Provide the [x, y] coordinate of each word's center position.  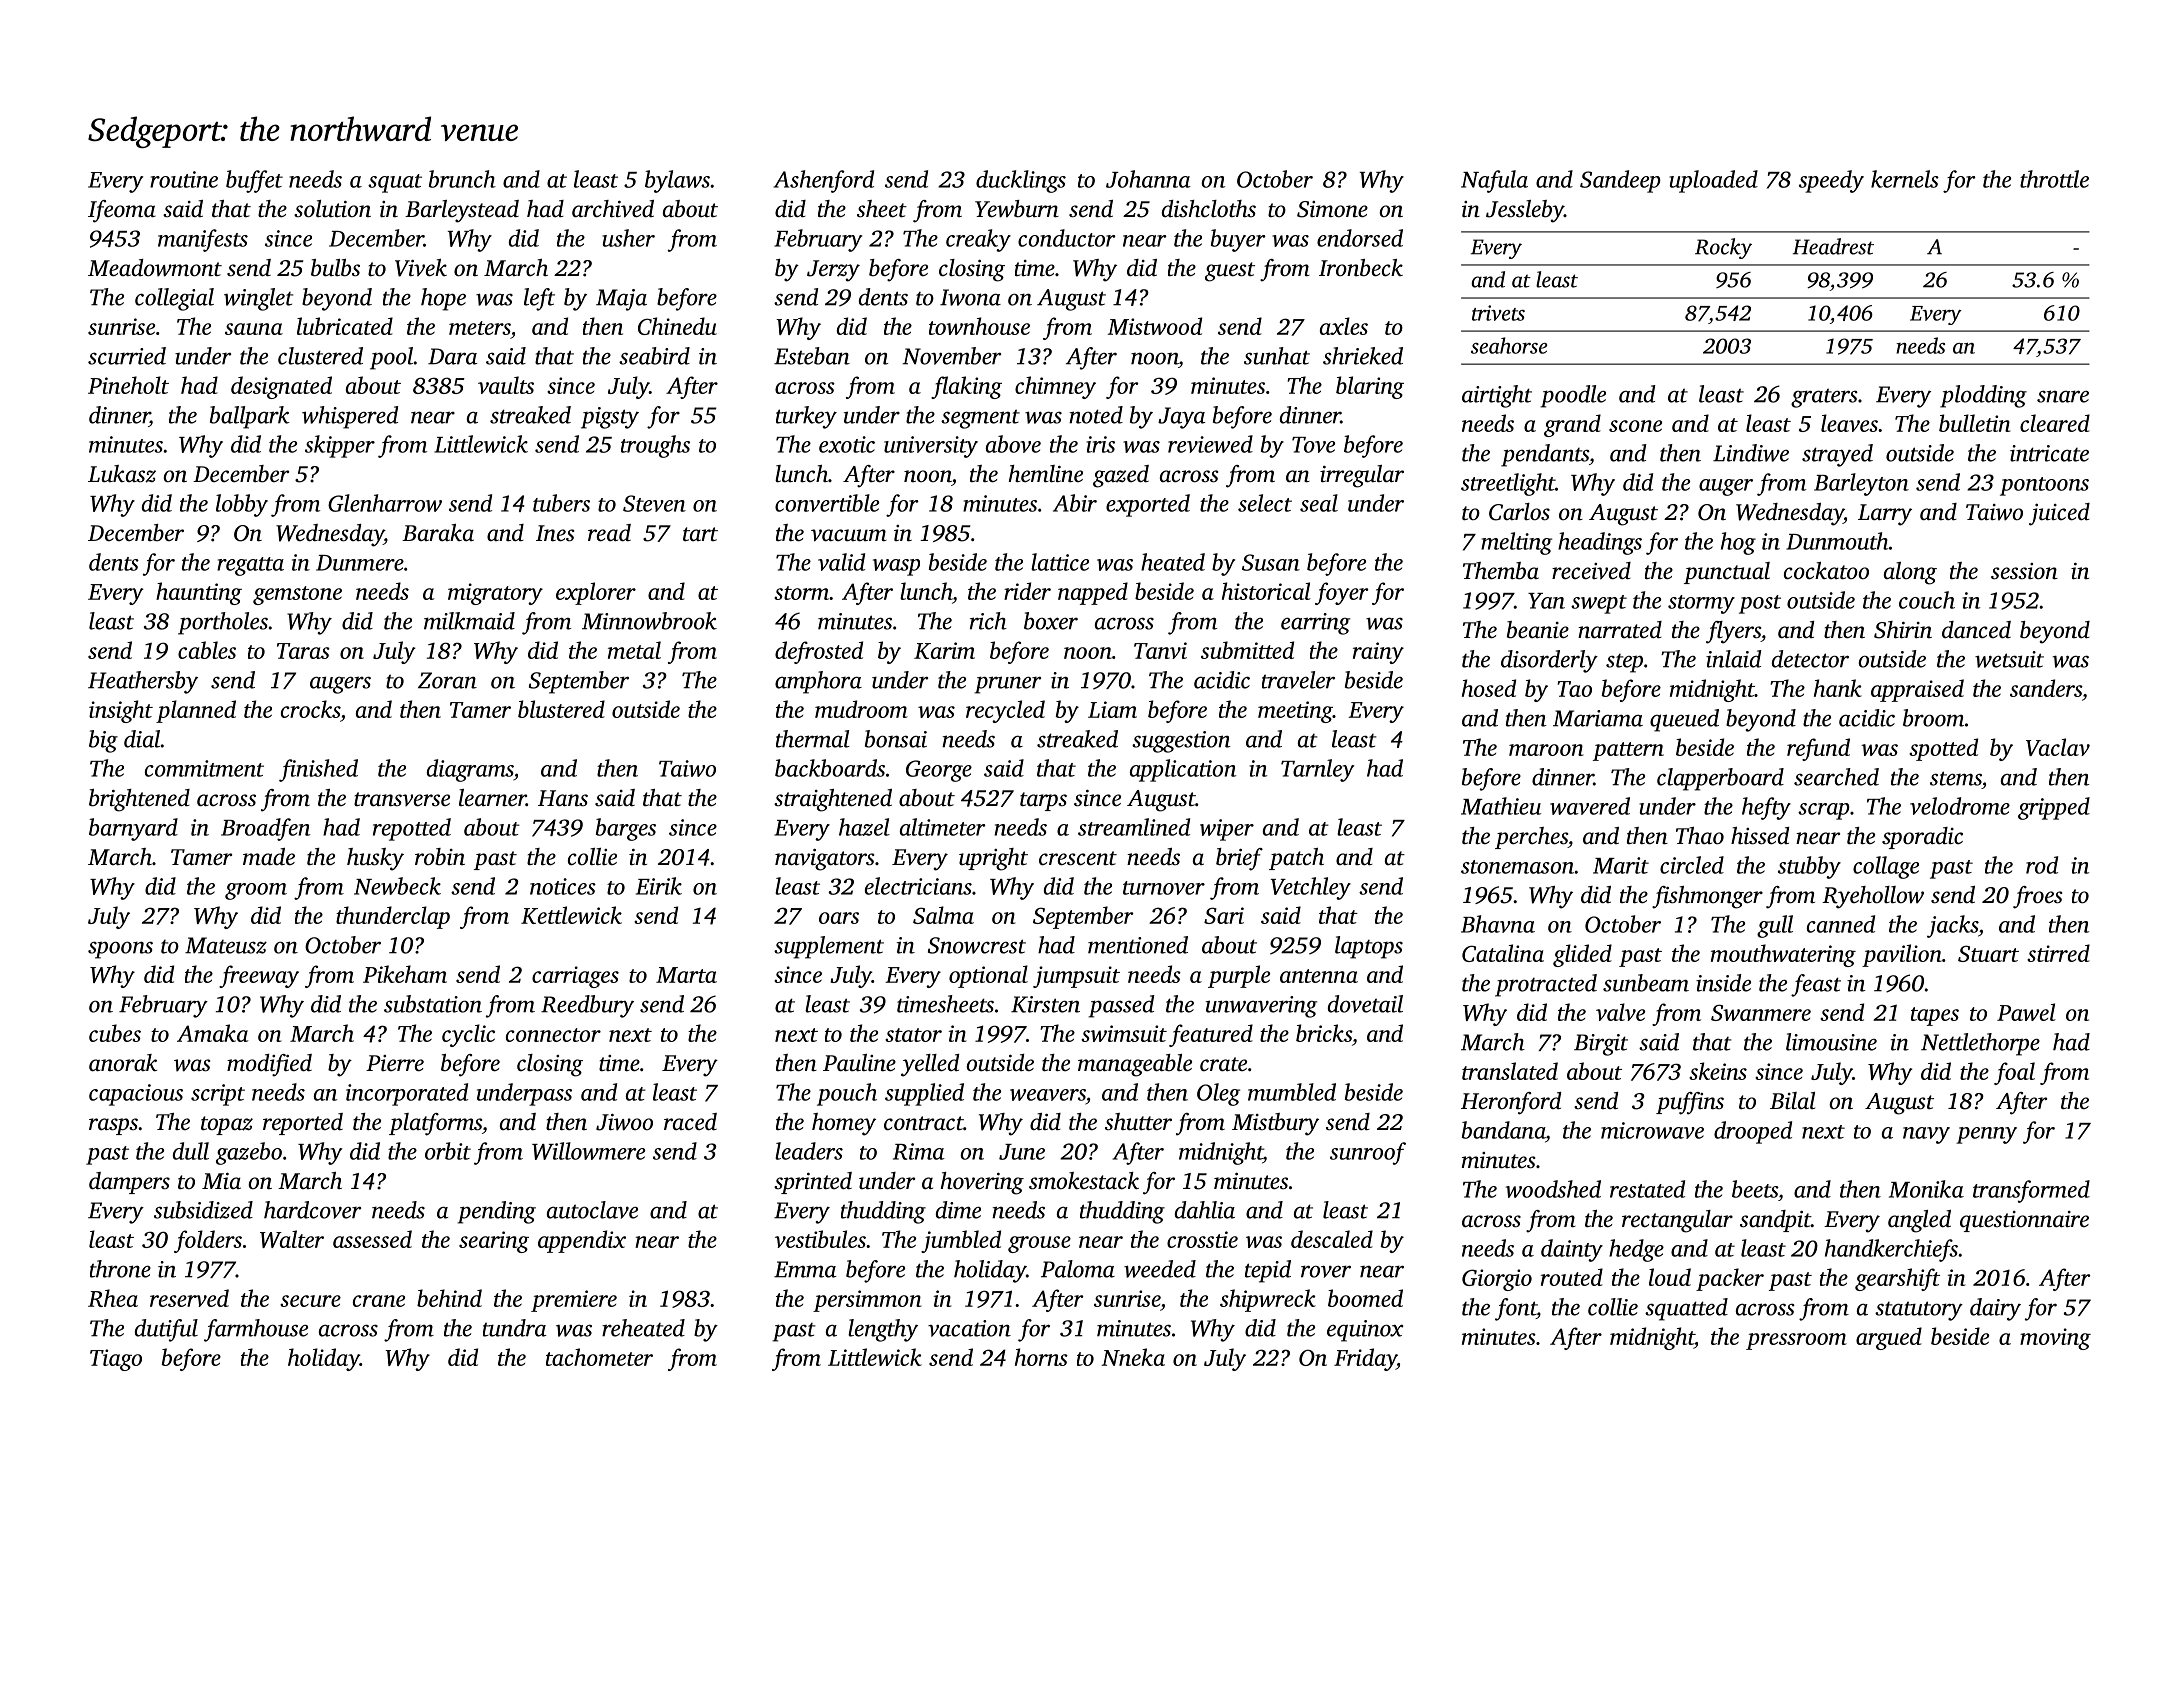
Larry [1885, 515]
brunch [462, 179]
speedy [1831, 181]
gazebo [249, 1153]
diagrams [470, 770]
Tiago [116, 1360]
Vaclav [2058, 747]
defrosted [819, 652]
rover [1326, 1271]
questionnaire [2024, 1221]
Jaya [1182, 418]
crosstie [1202, 1239]
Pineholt [128, 385]
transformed [2031, 1191]
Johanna [1148, 179]
